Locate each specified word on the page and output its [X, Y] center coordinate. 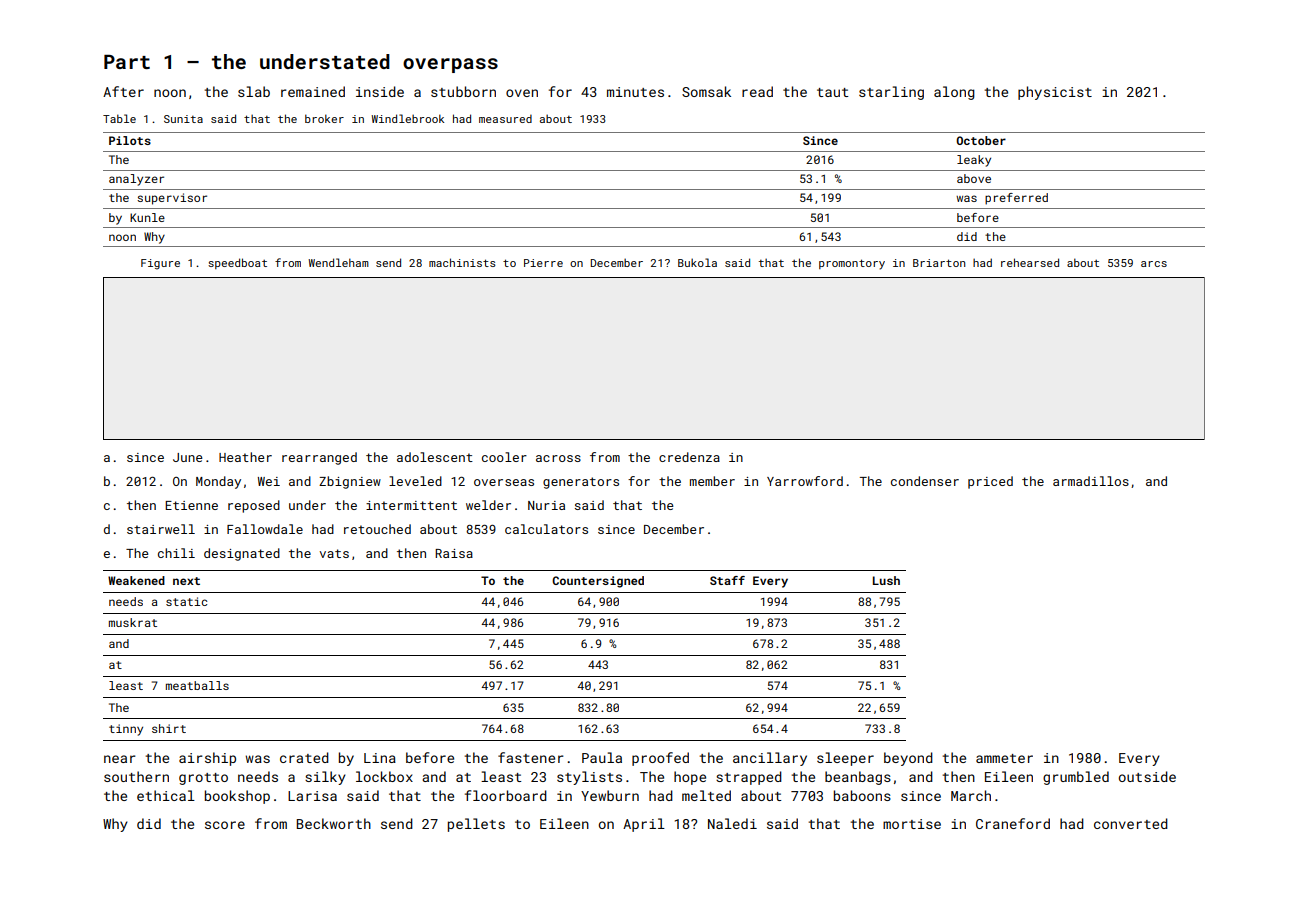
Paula [602, 757]
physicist [1055, 93]
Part [127, 62]
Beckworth [334, 823]
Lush [886, 580]
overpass [450, 65]
